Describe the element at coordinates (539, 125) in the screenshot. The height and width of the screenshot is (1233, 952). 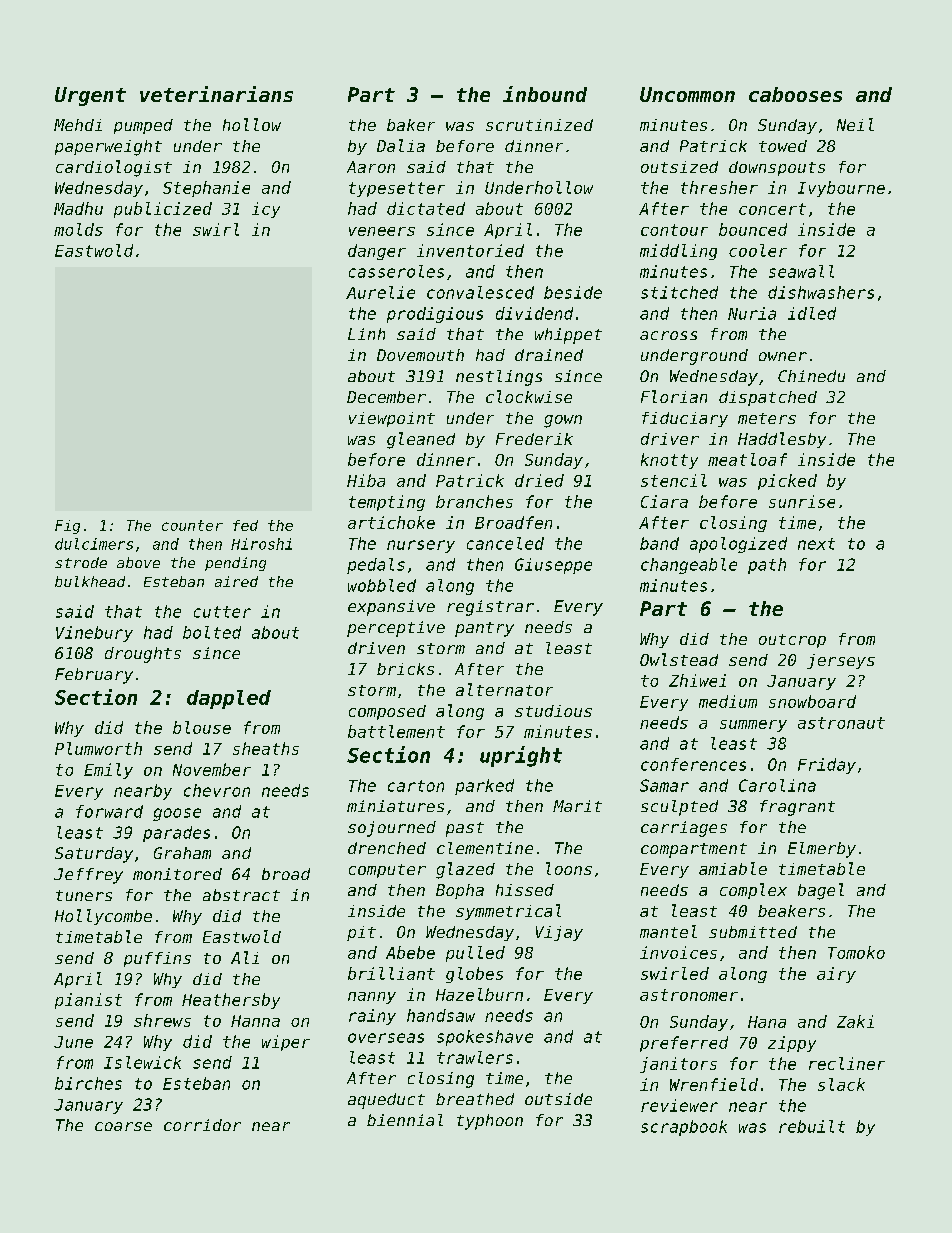
I see `scrutinized` at that location.
